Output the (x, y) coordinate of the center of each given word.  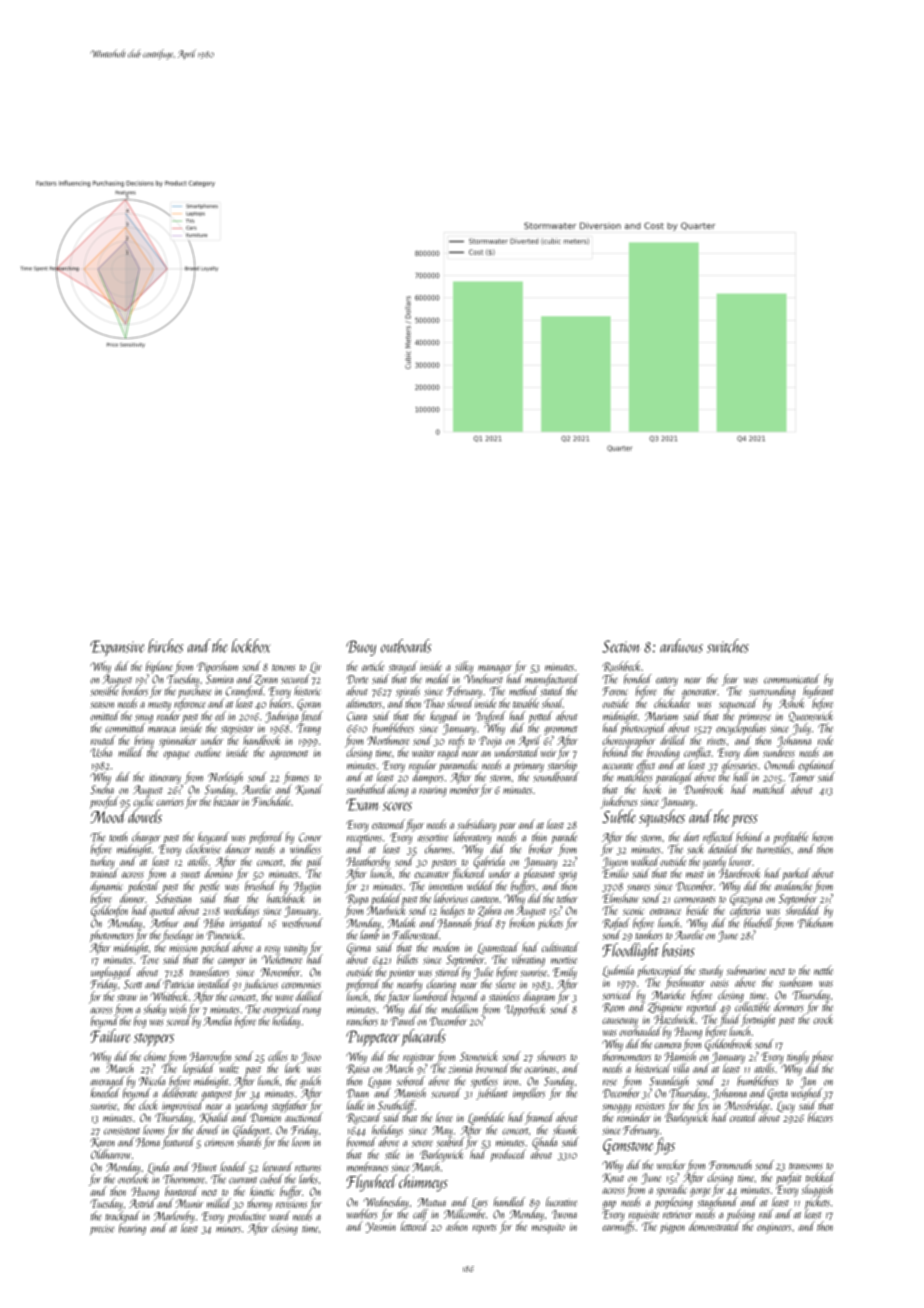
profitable (790, 838)
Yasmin (381, 1227)
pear (507, 827)
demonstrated (714, 1226)
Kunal (309, 789)
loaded (233, 1167)
